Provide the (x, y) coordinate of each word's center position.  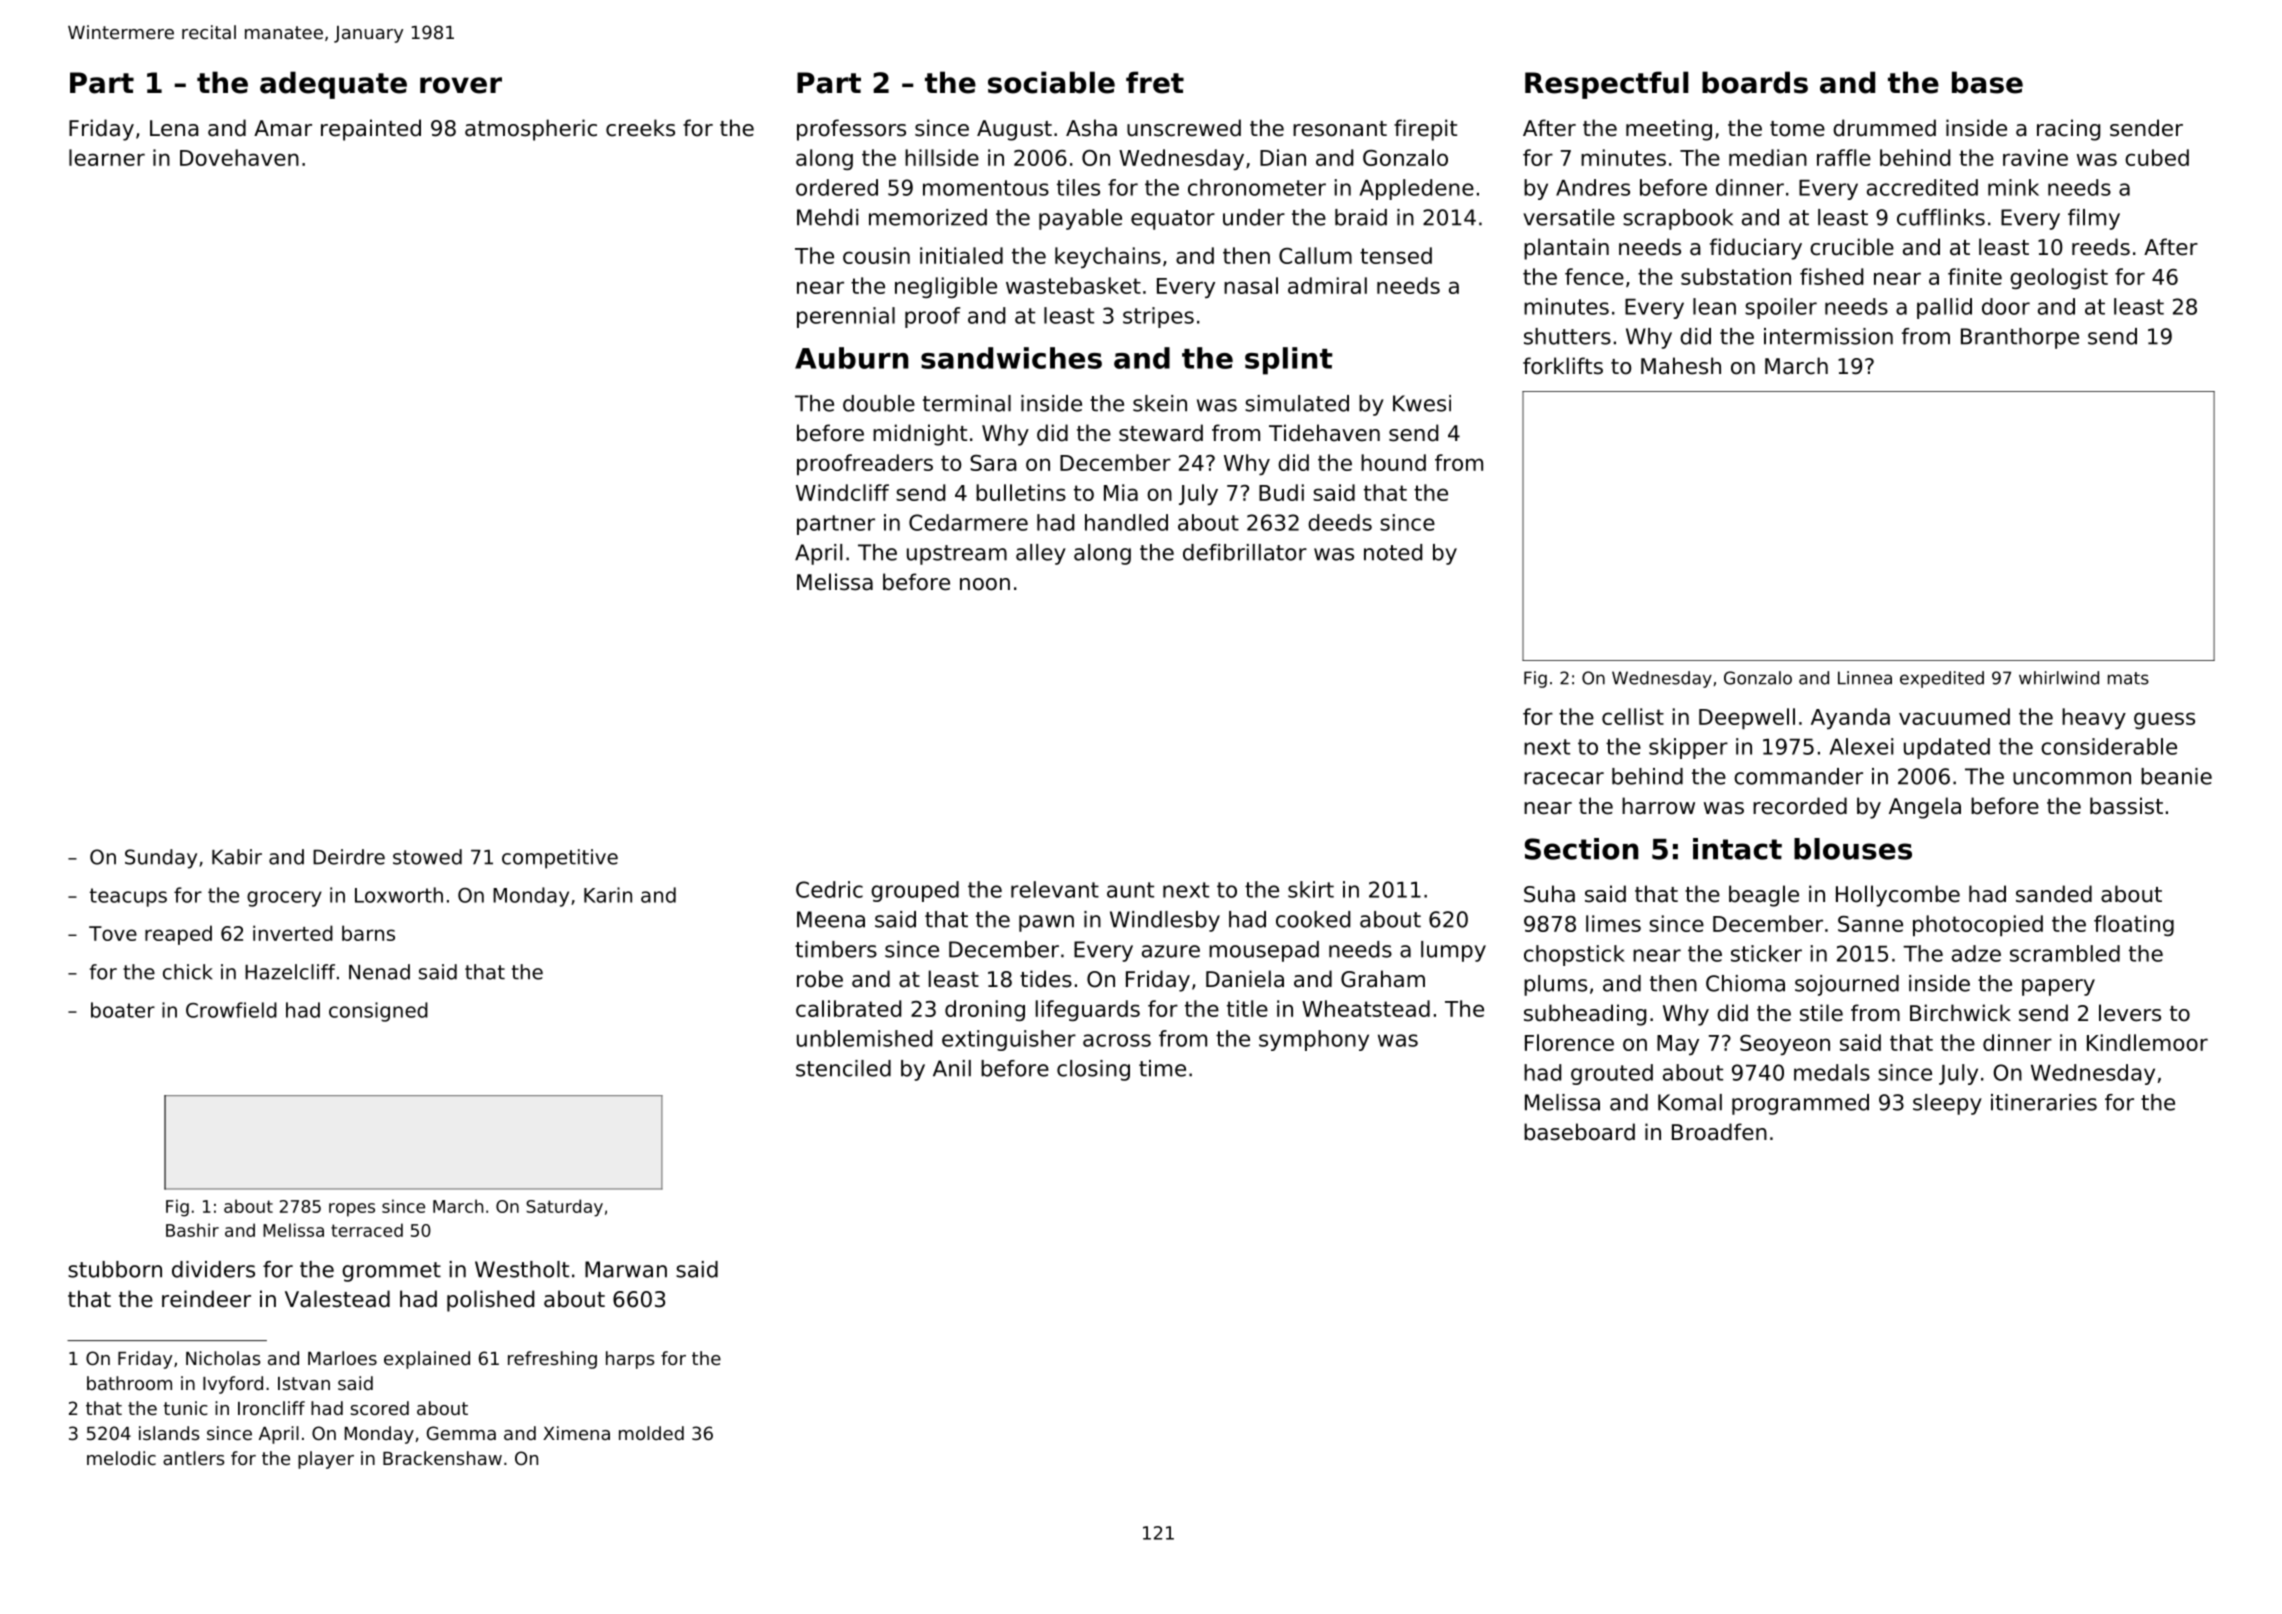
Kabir (237, 857)
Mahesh (1681, 366)
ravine (2035, 157)
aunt (1130, 890)
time (1162, 1068)
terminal (967, 403)
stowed (427, 857)
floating (2134, 925)
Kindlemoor (2147, 1042)
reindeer (206, 1299)
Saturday (564, 1208)
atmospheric (531, 130)
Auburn (852, 358)
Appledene (1417, 189)
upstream (957, 555)
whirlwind (2059, 678)
